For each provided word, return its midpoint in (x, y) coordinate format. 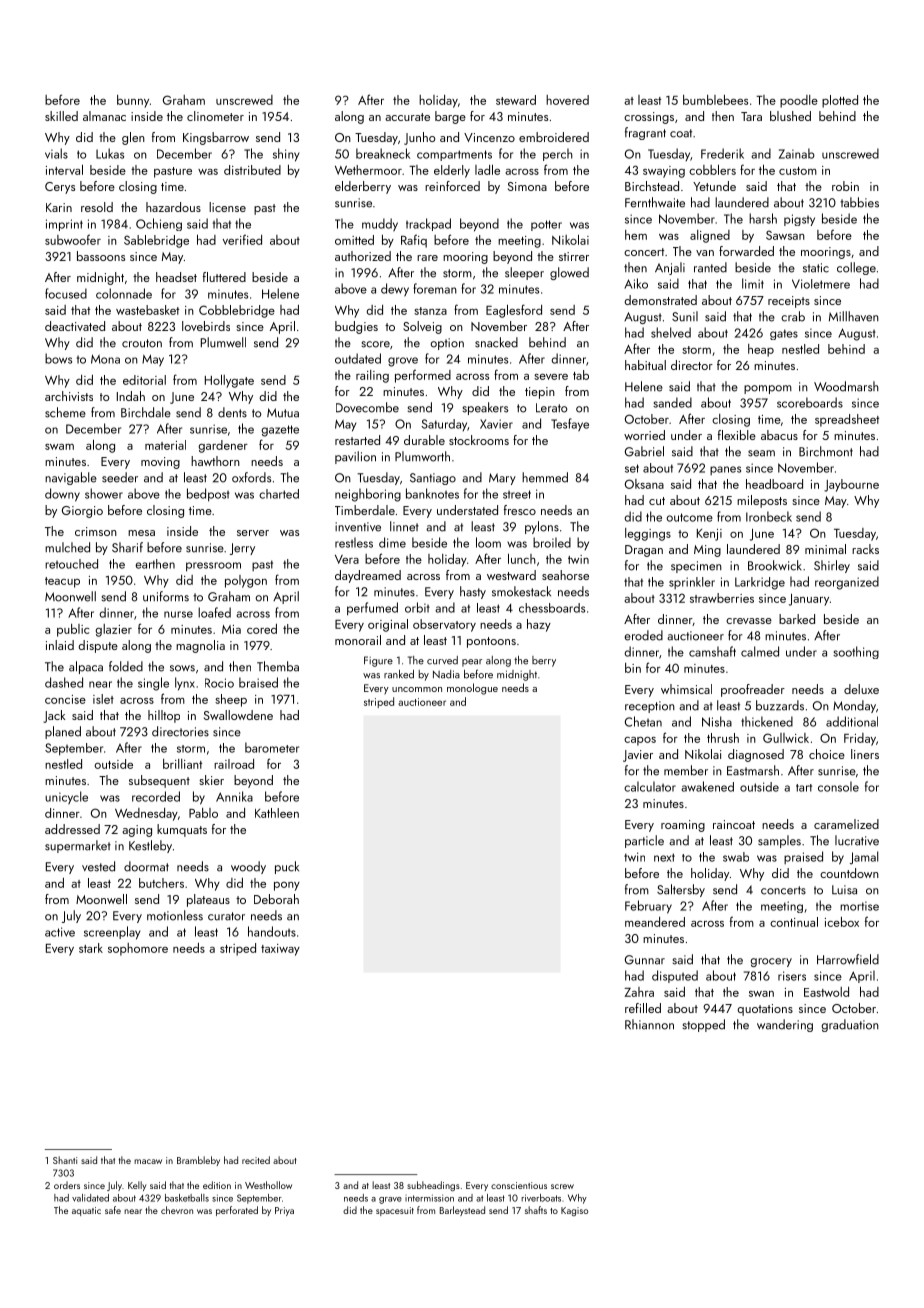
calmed (760, 651)
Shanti (65, 1160)
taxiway (280, 950)
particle (644, 841)
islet (103, 699)
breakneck (383, 153)
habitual (645, 365)
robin (845, 186)
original (388, 625)
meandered (655, 922)
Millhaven (854, 316)
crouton (142, 343)
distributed (252, 170)
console (838, 786)
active (60, 932)
